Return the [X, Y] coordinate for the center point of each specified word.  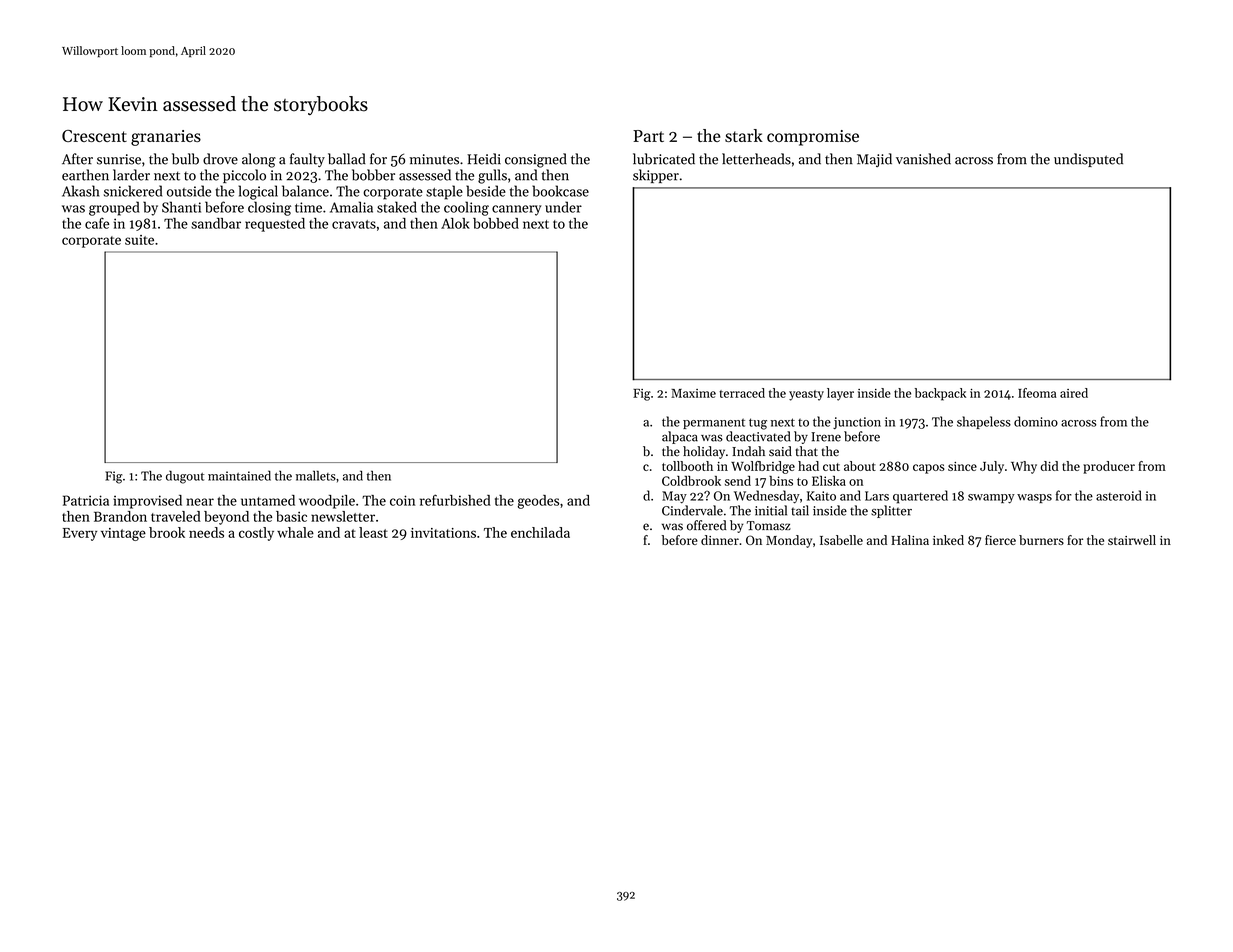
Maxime [693, 393]
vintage [123, 534]
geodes [538, 502]
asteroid [1119, 495]
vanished [923, 159]
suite [139, 240]
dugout [185, 477]
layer [840, 394]
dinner [720, 540]
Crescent [94, 136]
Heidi [484, 159]
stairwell [1132, 540]
